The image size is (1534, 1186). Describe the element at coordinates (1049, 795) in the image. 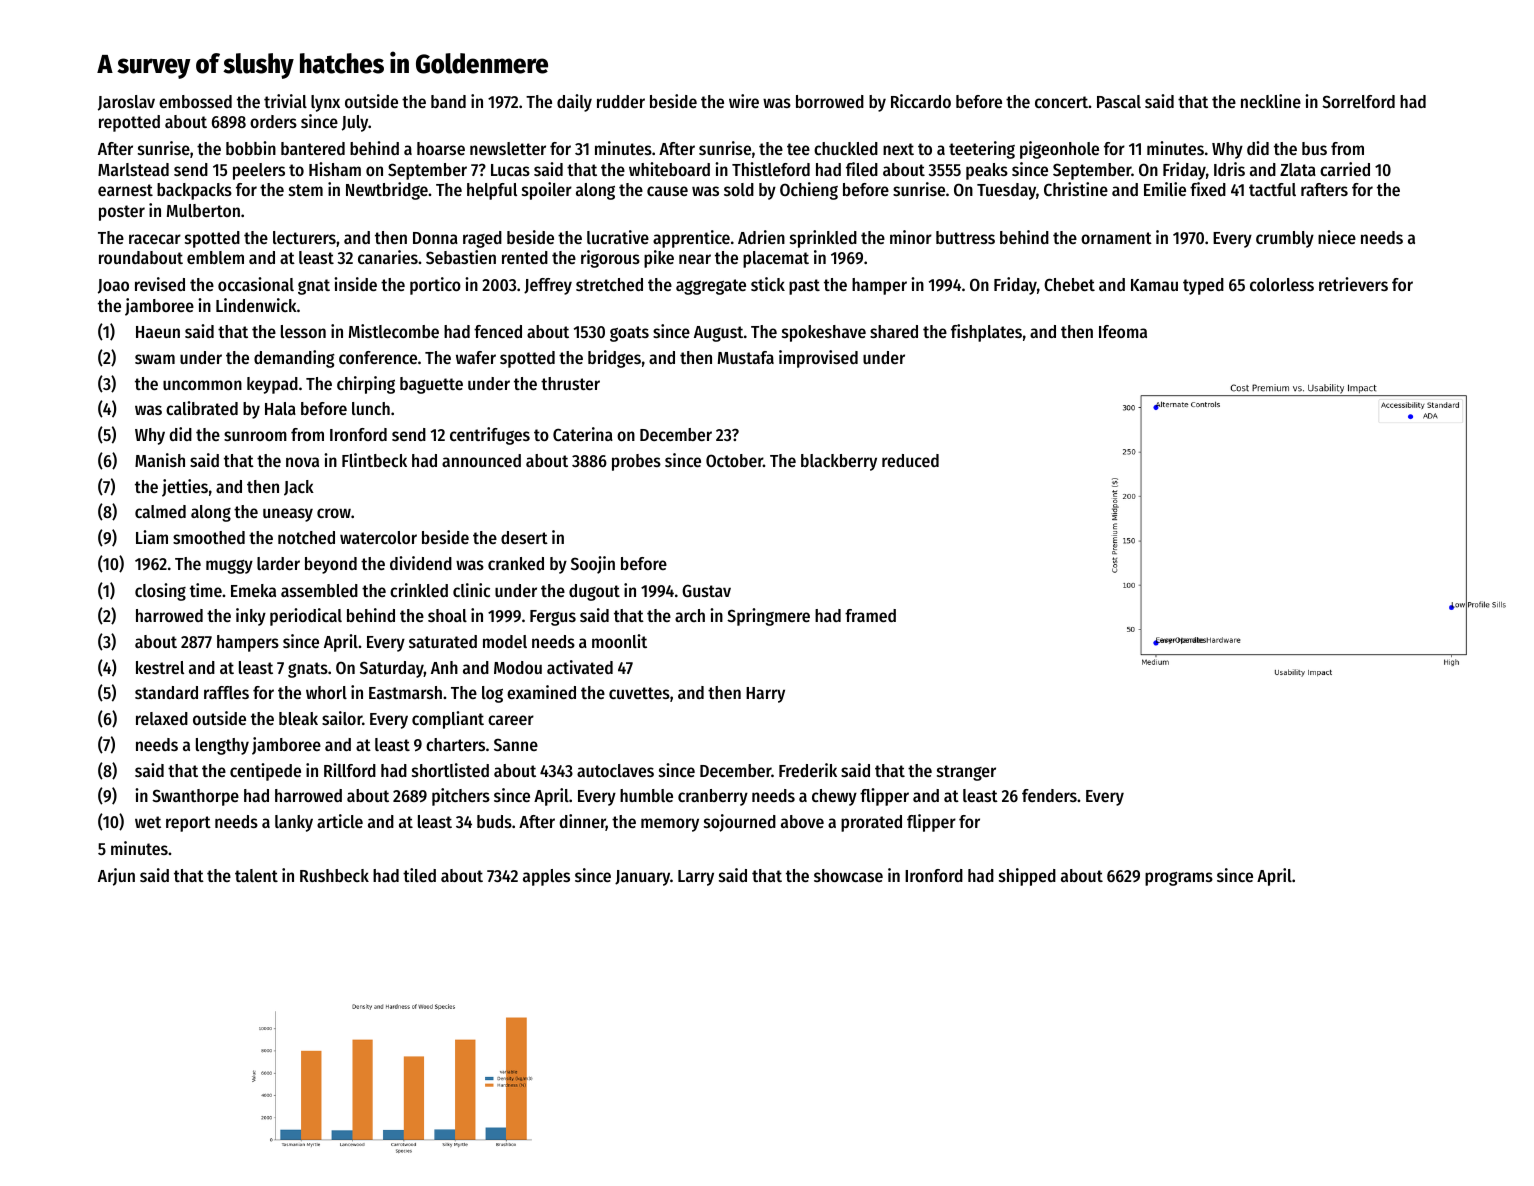

I see `fenders` at that location.
